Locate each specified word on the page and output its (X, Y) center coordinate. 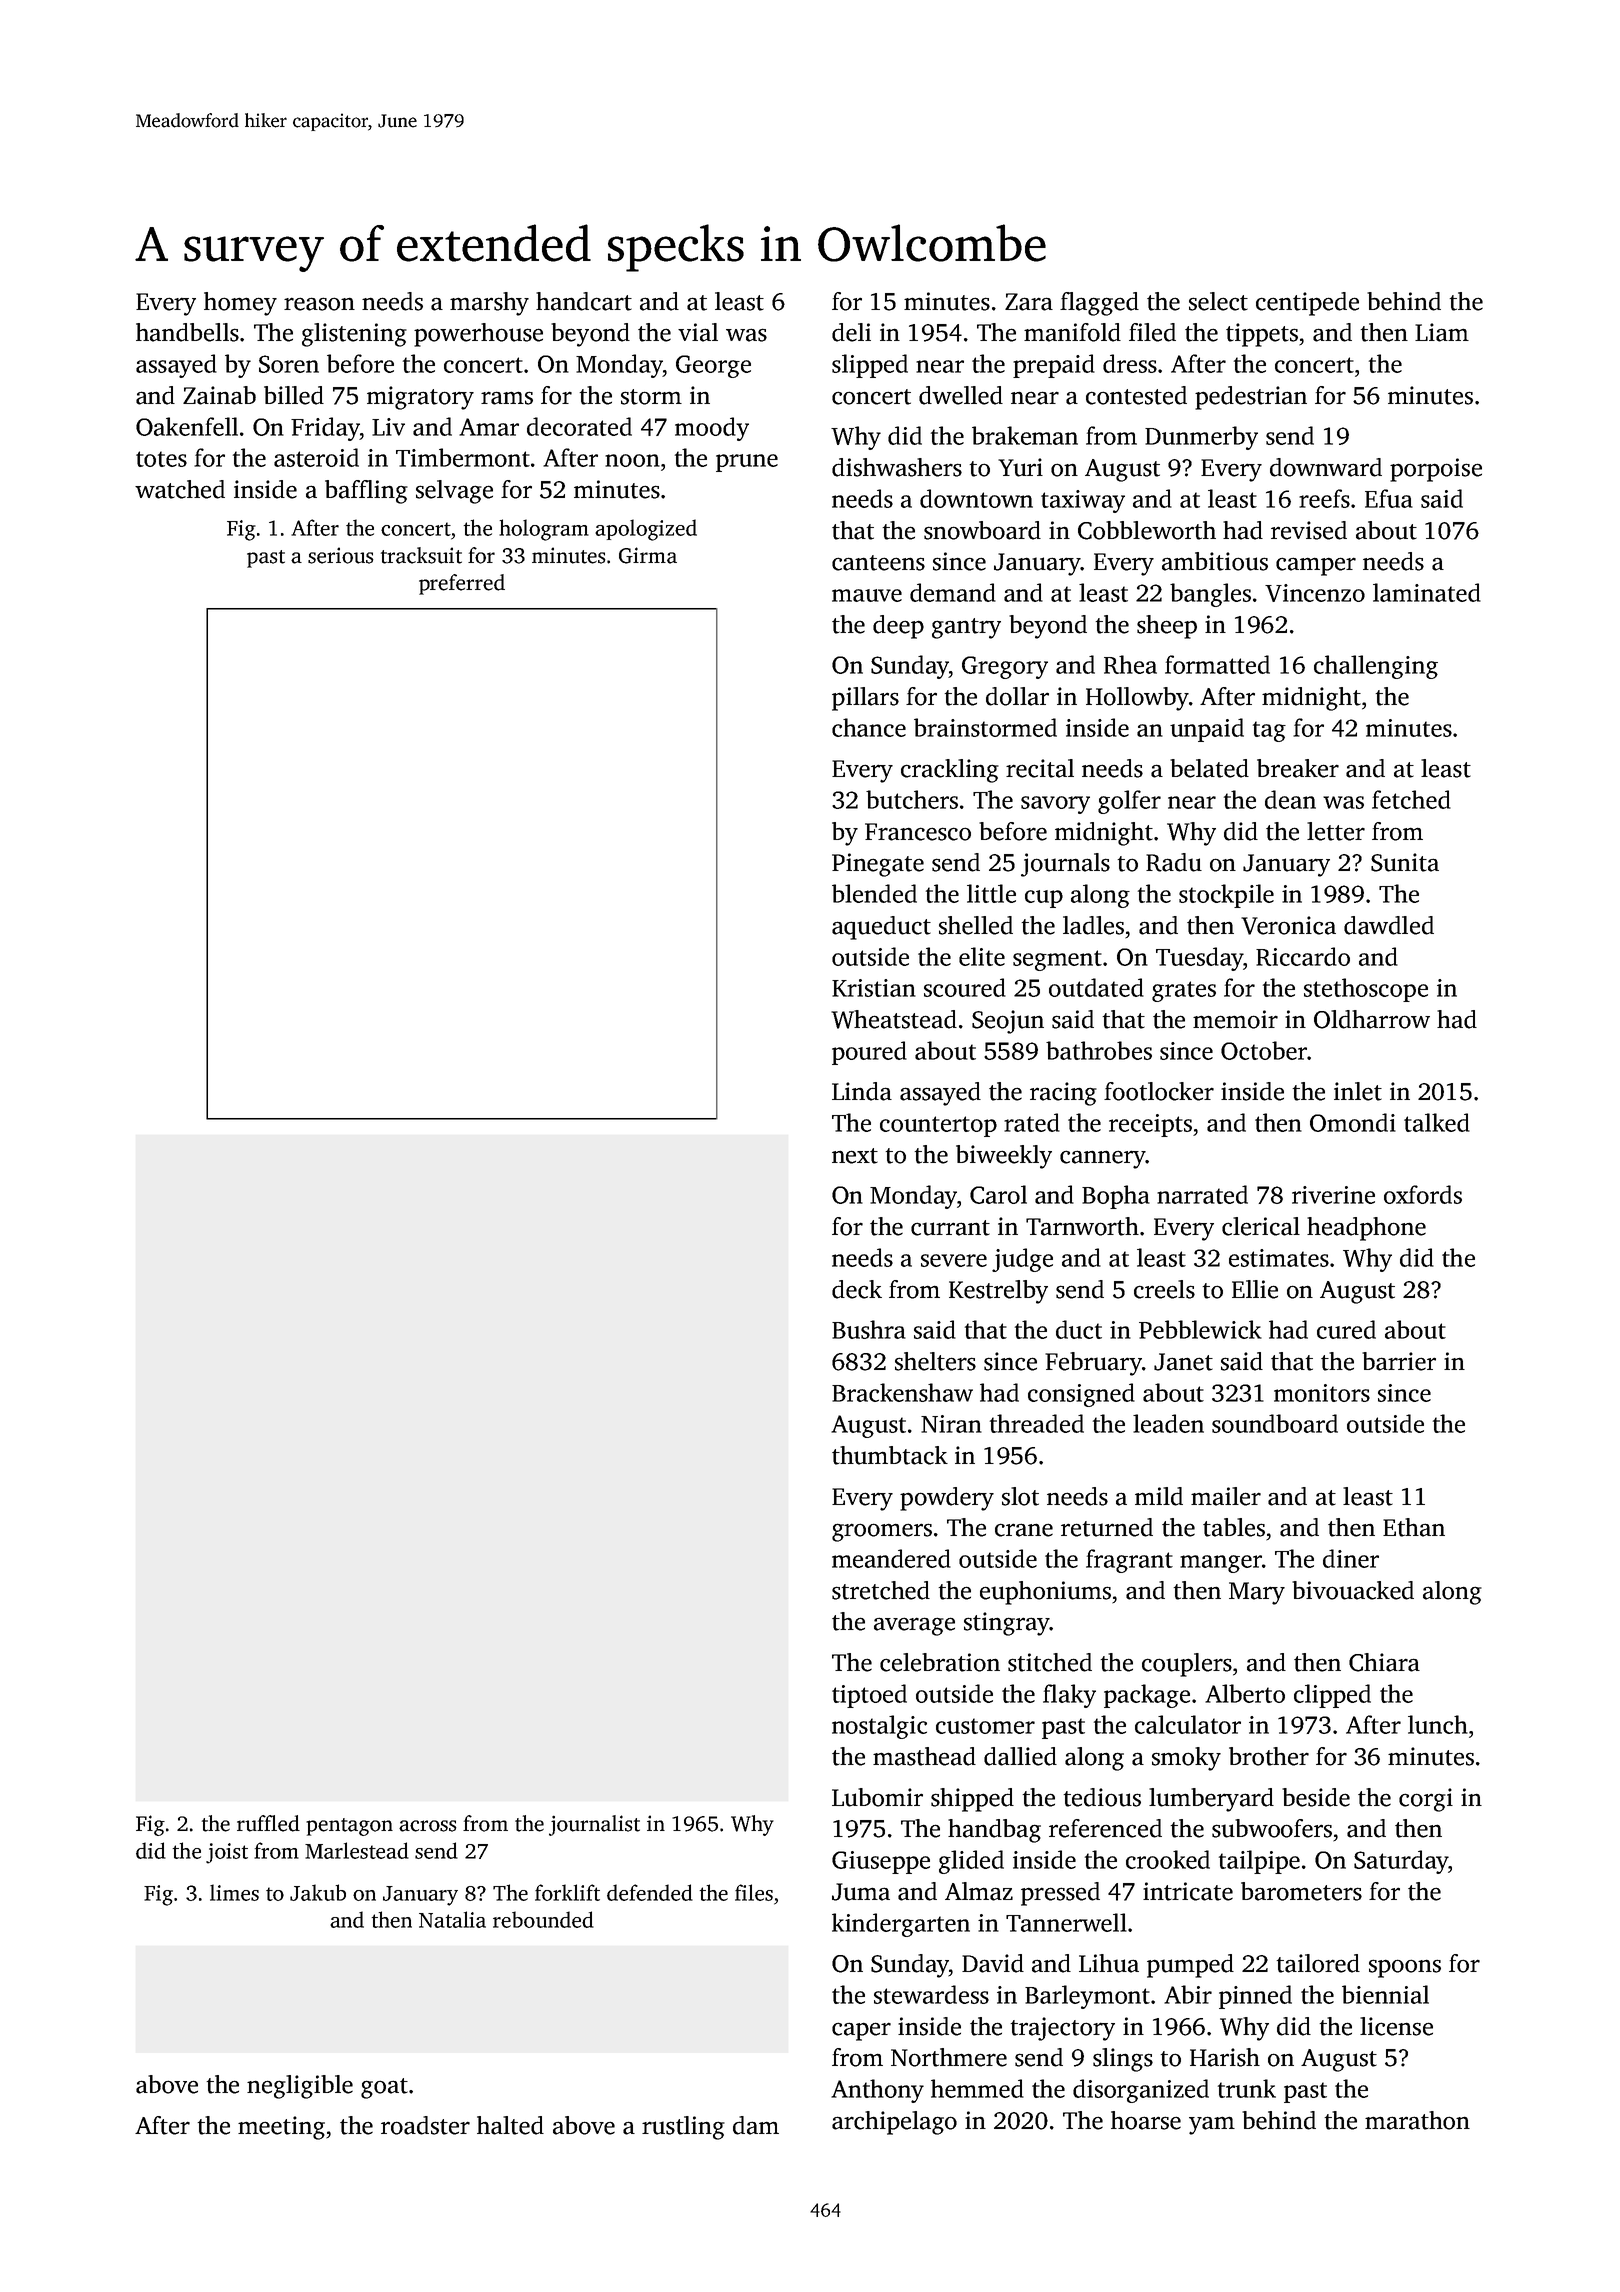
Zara (1029, 302)
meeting (281, 2128)
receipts (1150, 1125)
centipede (1307, 304)
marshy (489, 304)
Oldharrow (1372, 1019)
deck (857, 1289)
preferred (462, 584)
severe (954, 1260)
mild (1159, 1496)
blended (874, 893)
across (428, 1826)
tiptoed (869, 1696)
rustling (683, 2128)
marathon (1417, 2120)
